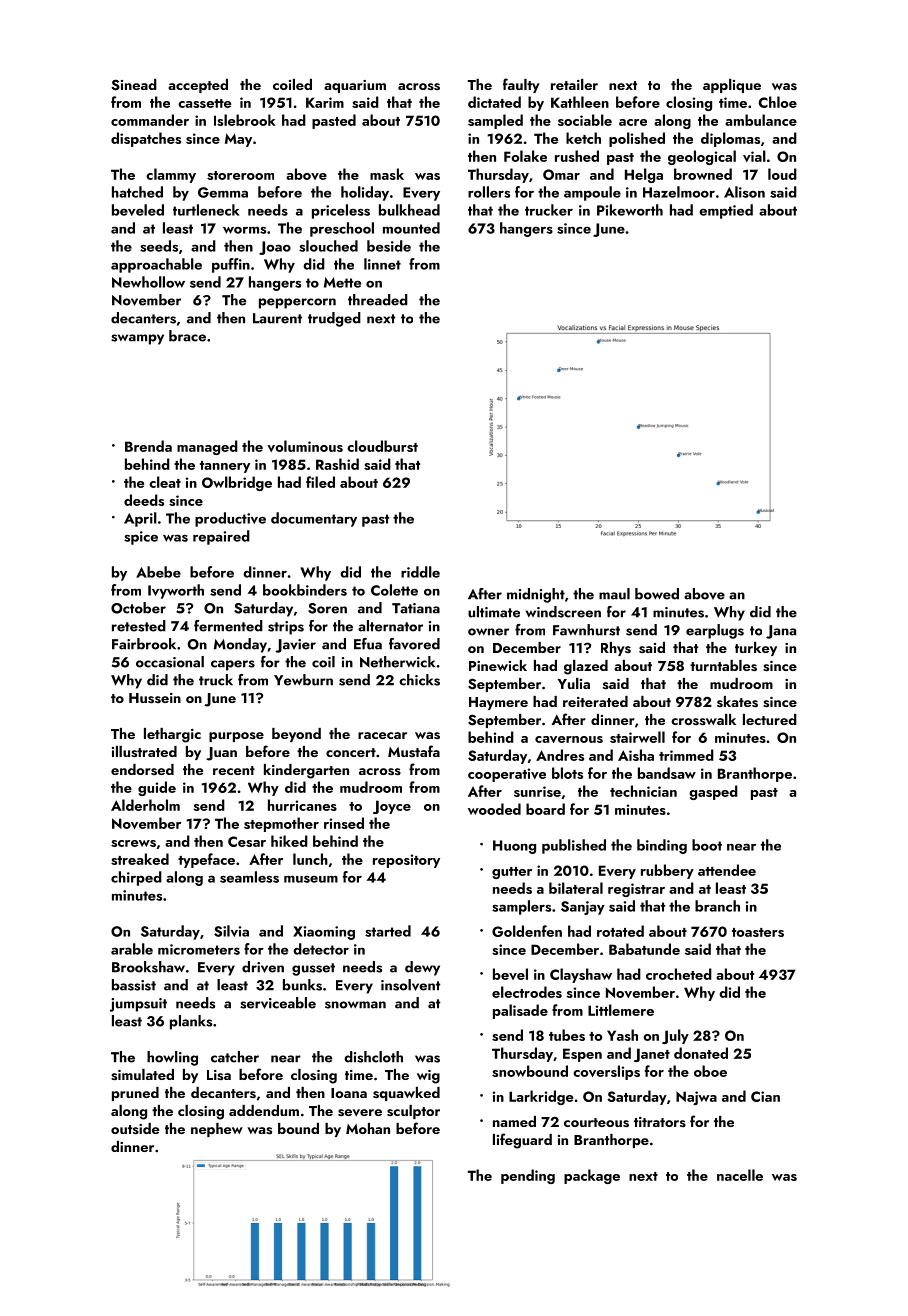 The width and height of the document is (908, 1316). I want to click on Omar, so click(561, 174).
